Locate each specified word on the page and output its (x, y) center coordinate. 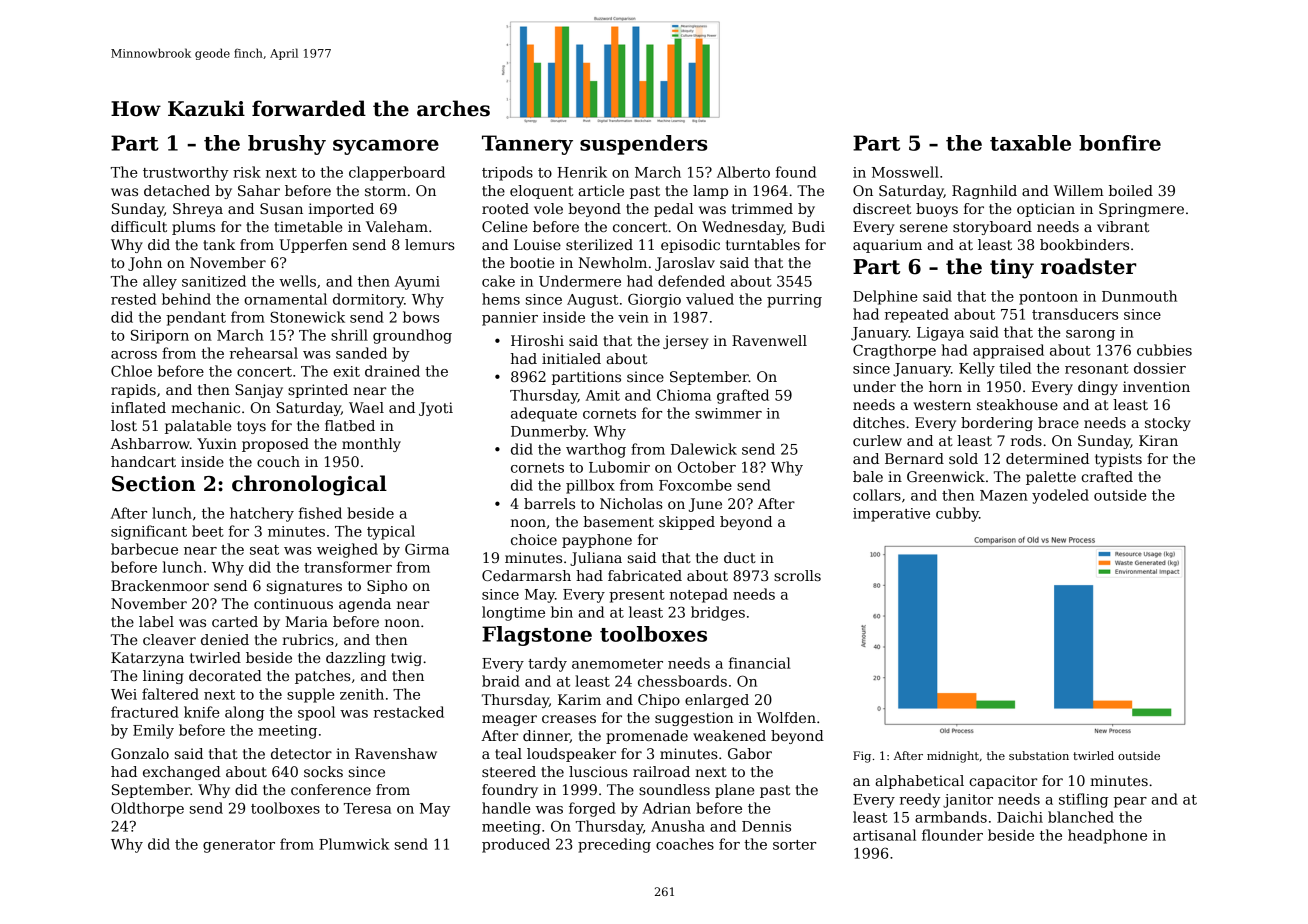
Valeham (397, 226)
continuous (293, 603)
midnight (953, 757)
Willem (1079, 190)
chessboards (682, 681)
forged (592, 809)
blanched (1081, 817)
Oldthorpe (147, 809)
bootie (532, 262)
